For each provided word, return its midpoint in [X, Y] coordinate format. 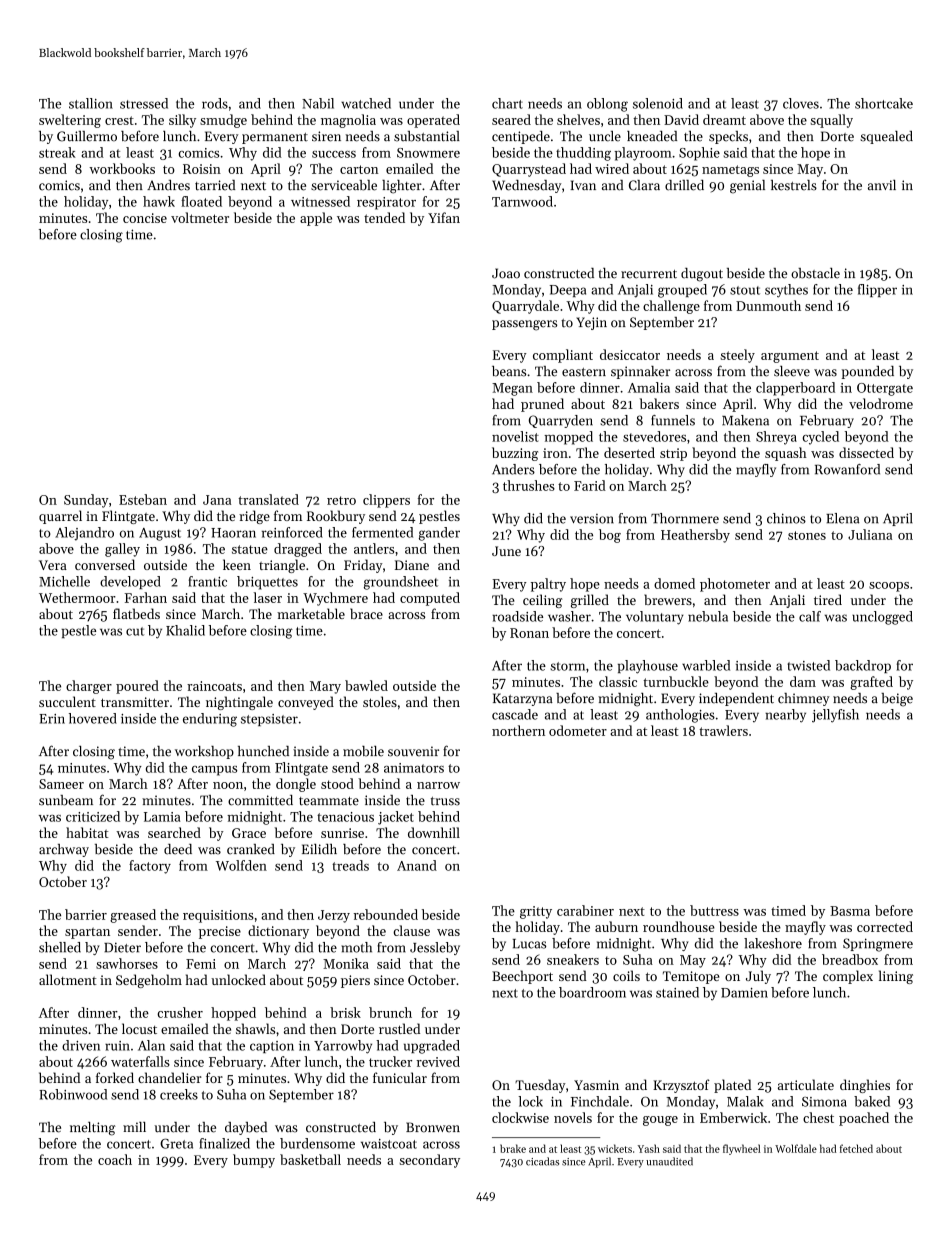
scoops [889, 587]
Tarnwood [522, 201]
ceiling [542, 601]
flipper [877, 290]
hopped [233, 1014]
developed [130, 582]
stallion [91, 103]
